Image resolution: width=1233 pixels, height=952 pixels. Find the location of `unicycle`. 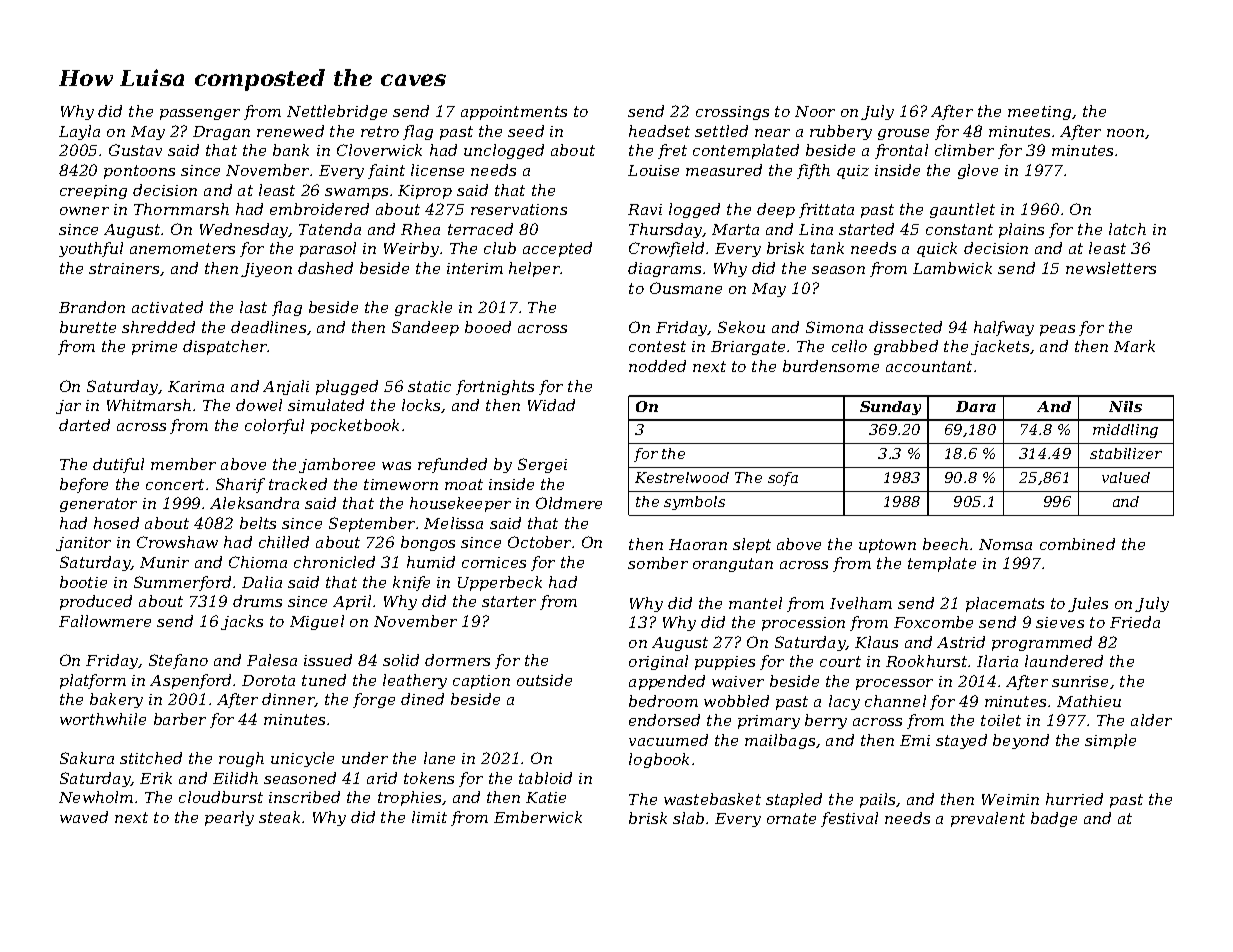

unicycle is located at coordinates (302, 759).
